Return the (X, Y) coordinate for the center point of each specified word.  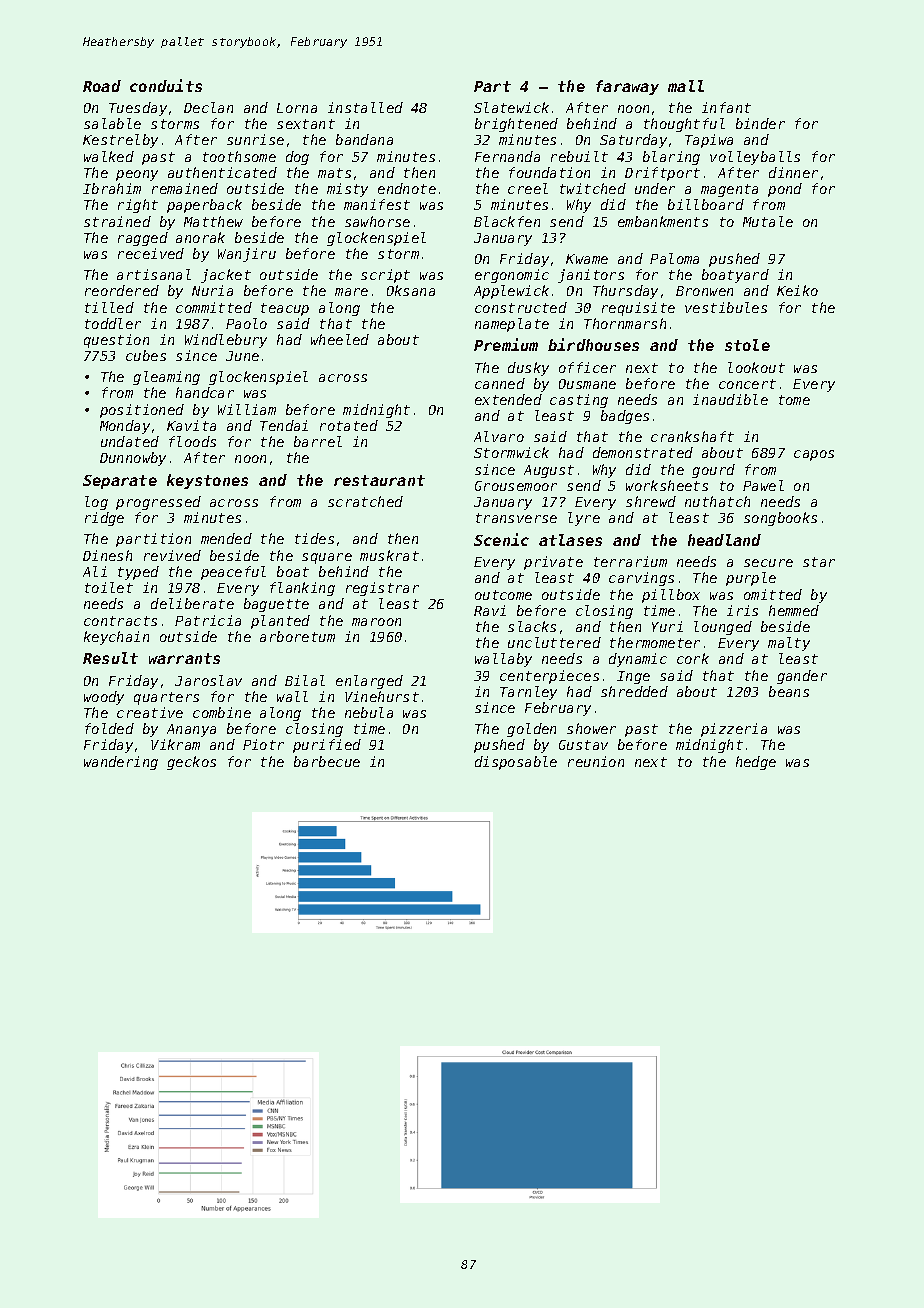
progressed (158, 503)
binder (760, 123)
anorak (200, 237)
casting (579, 401)
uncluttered (554, 642)
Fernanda (507, 156)
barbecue (327, 761)
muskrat (389, 555)
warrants (184, 658)
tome (794, 400)
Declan (208, 107)
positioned (142, 411)
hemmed (794, 610)
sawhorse (377, 221)
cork (693, 658)
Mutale (768, 221)
